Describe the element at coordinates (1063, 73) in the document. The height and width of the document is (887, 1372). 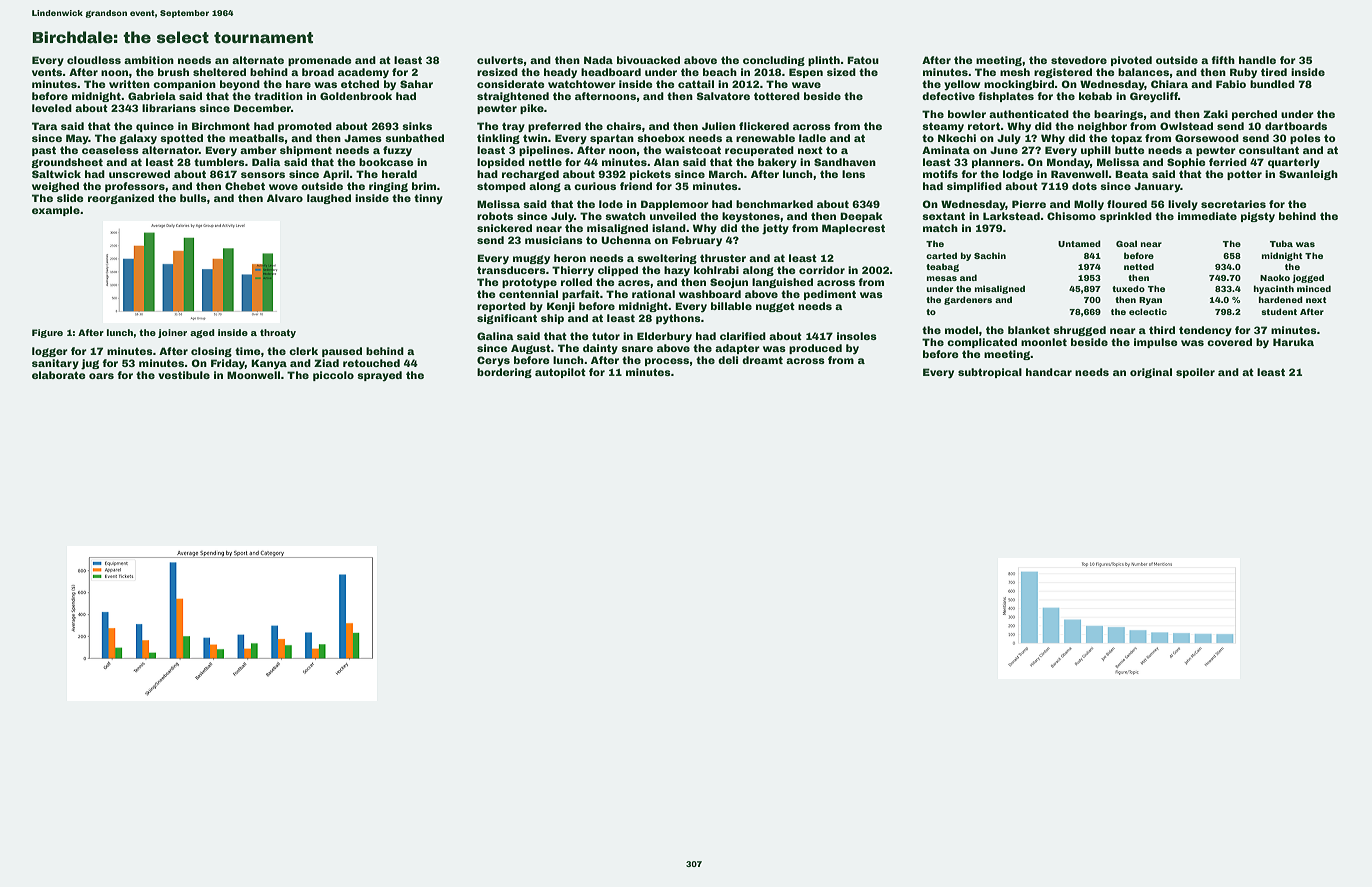
I see `registered` at that location.
